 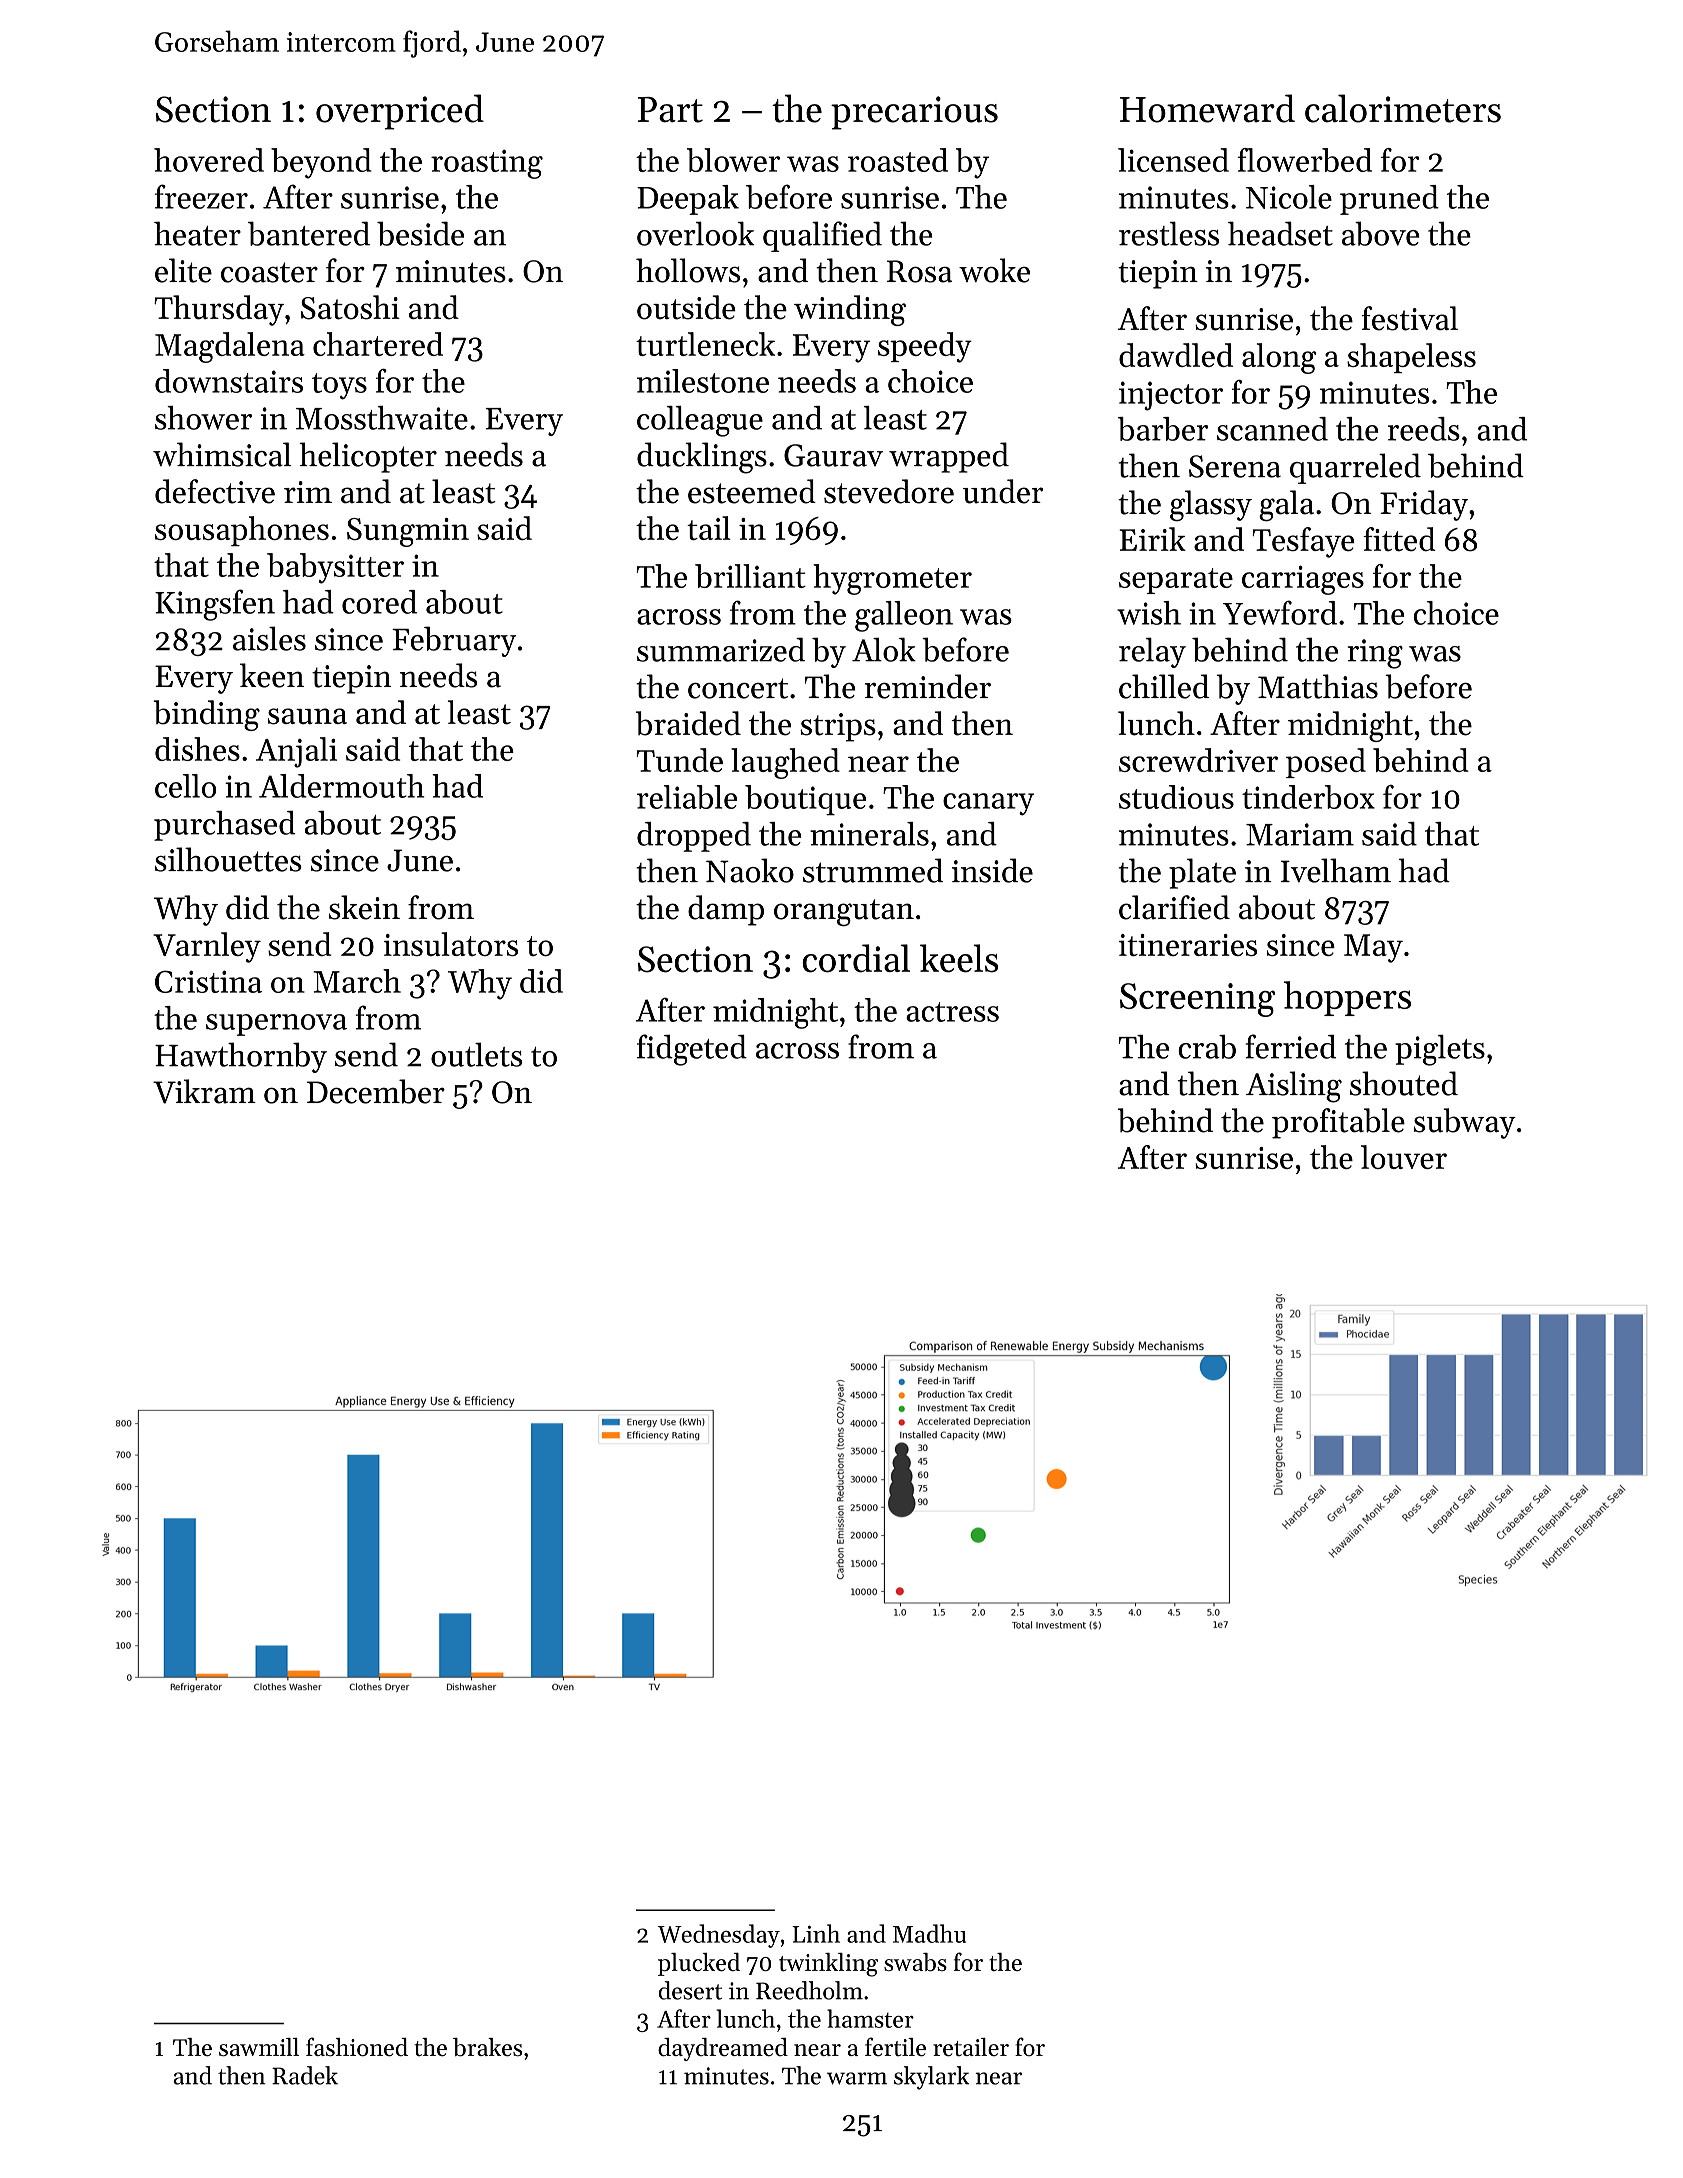 What do you see at coordinates (692, 1050) in the screenshot?
I see `fidgeted` at bounding box center [692, 1050].
